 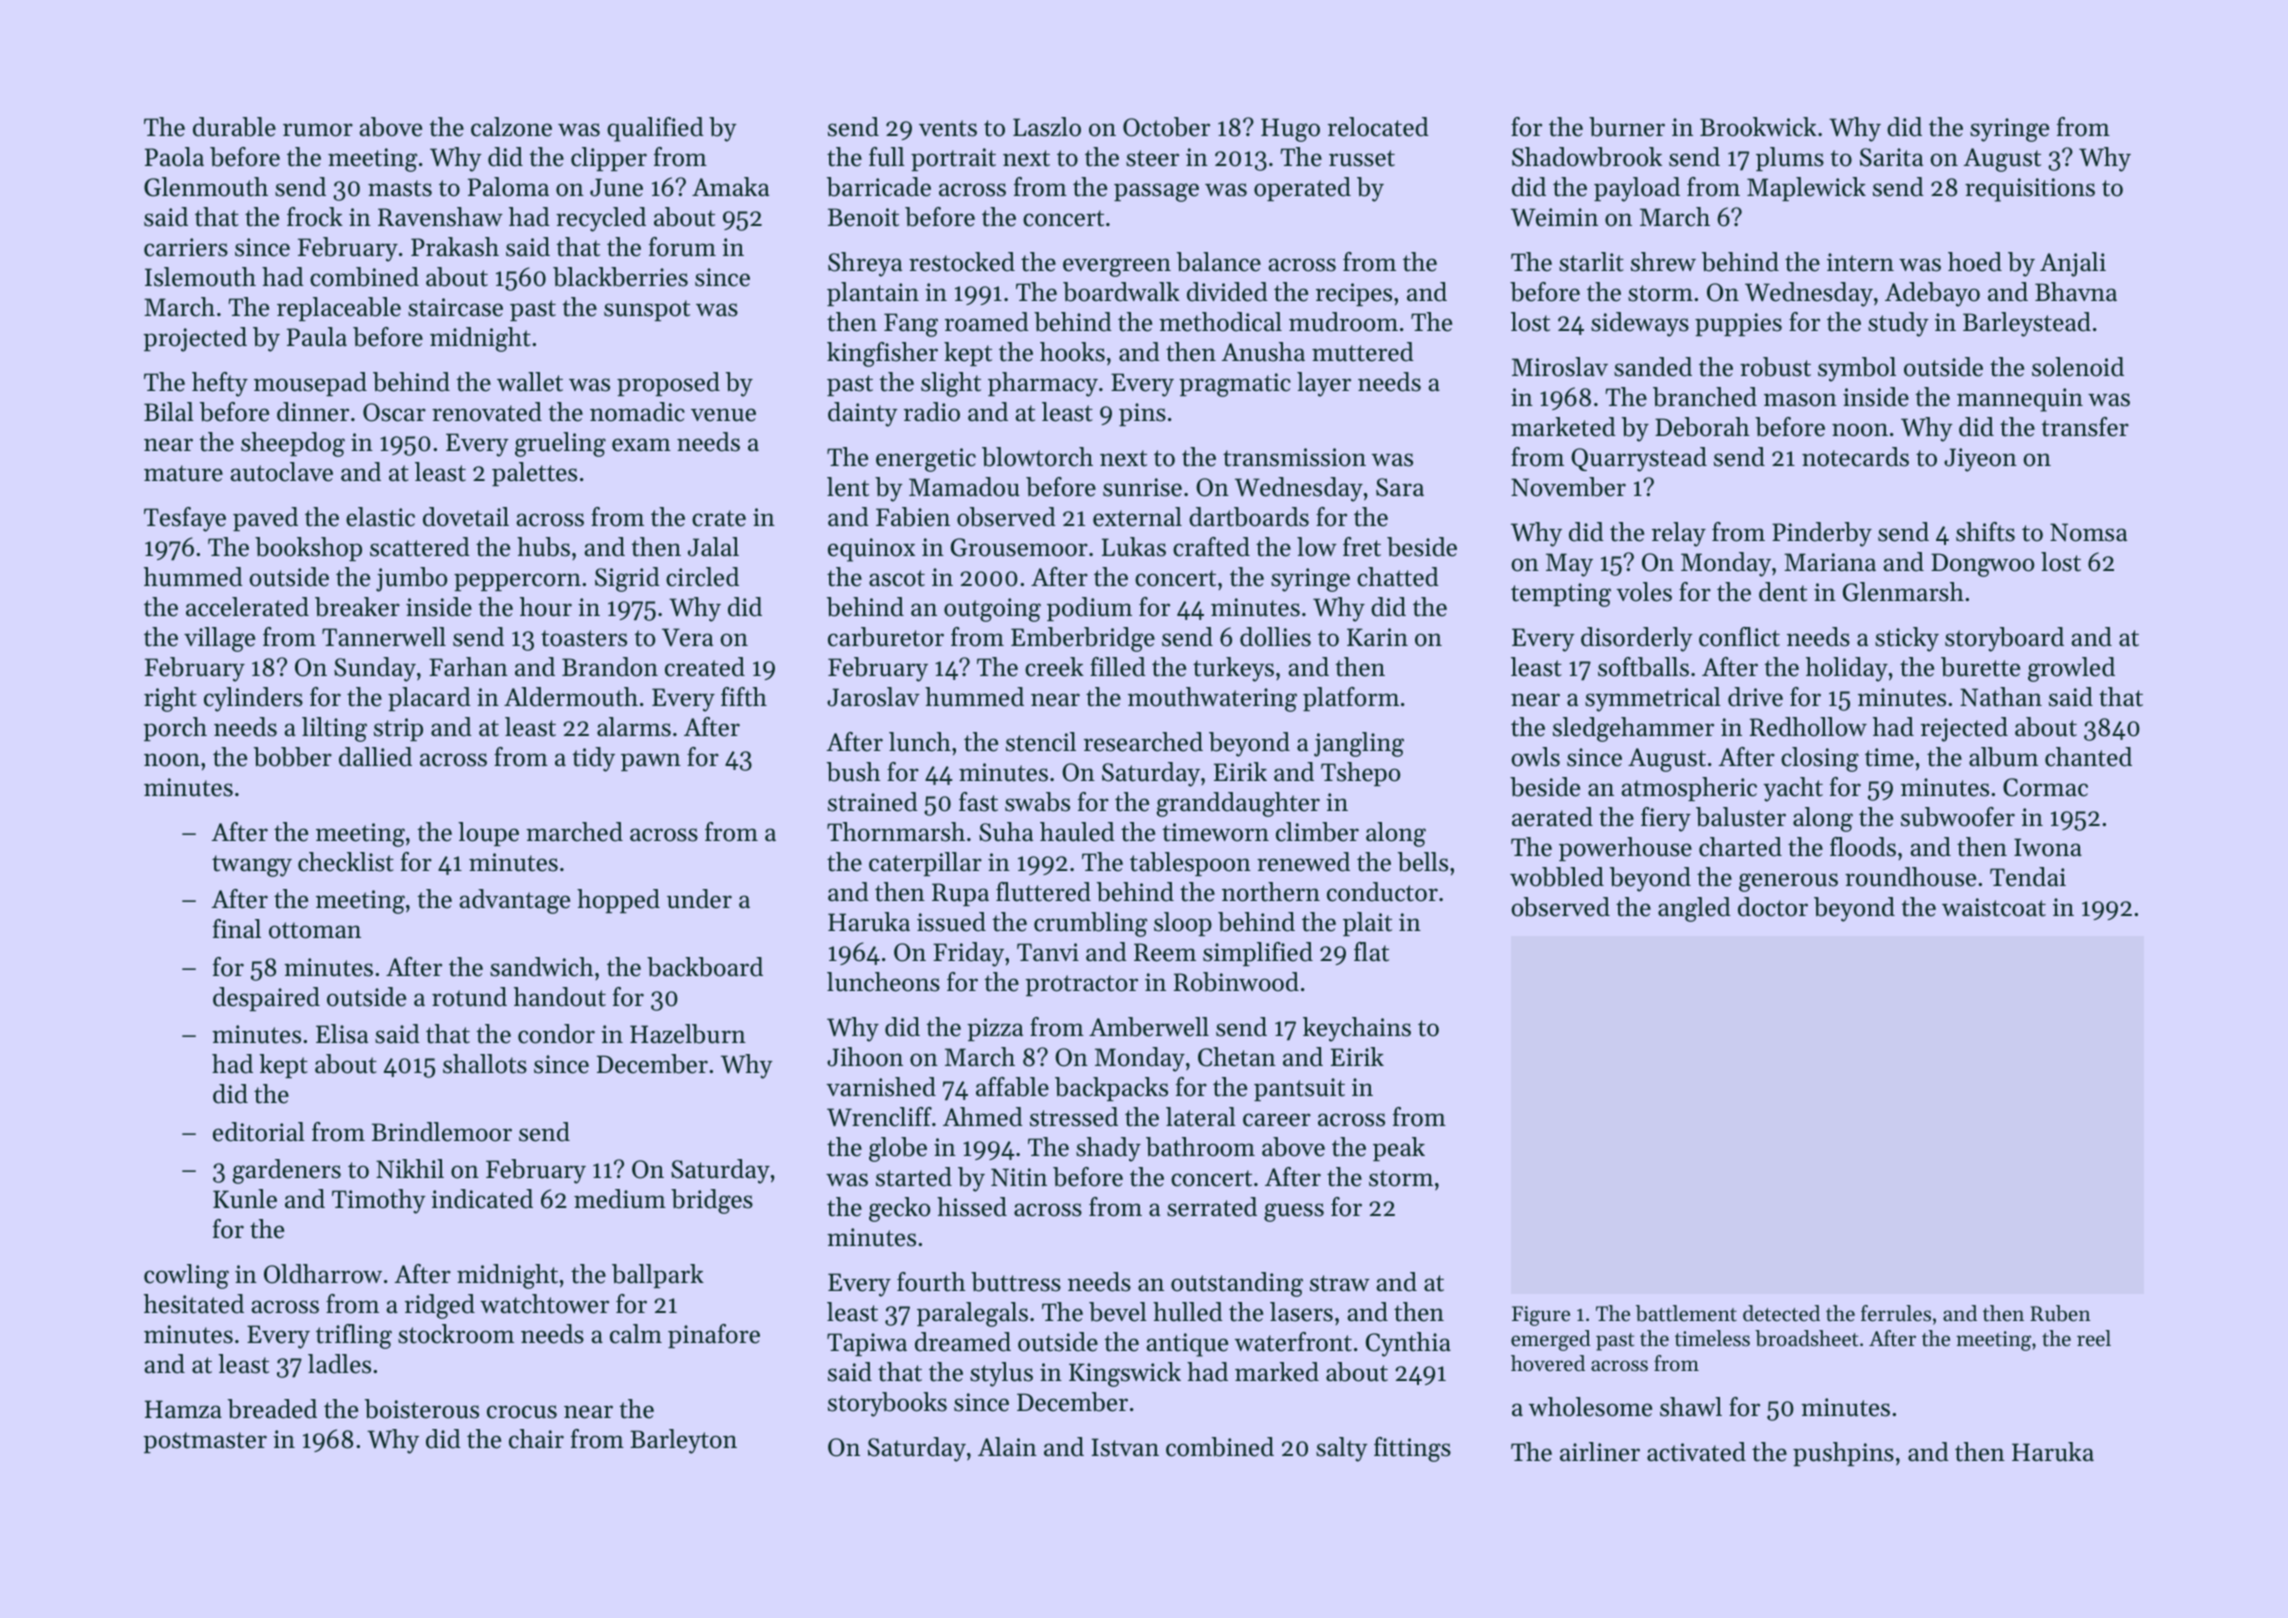 What do you see at coordinates (488, 834) in the image?
I see `loupe` at bounding box center [488, 834].
